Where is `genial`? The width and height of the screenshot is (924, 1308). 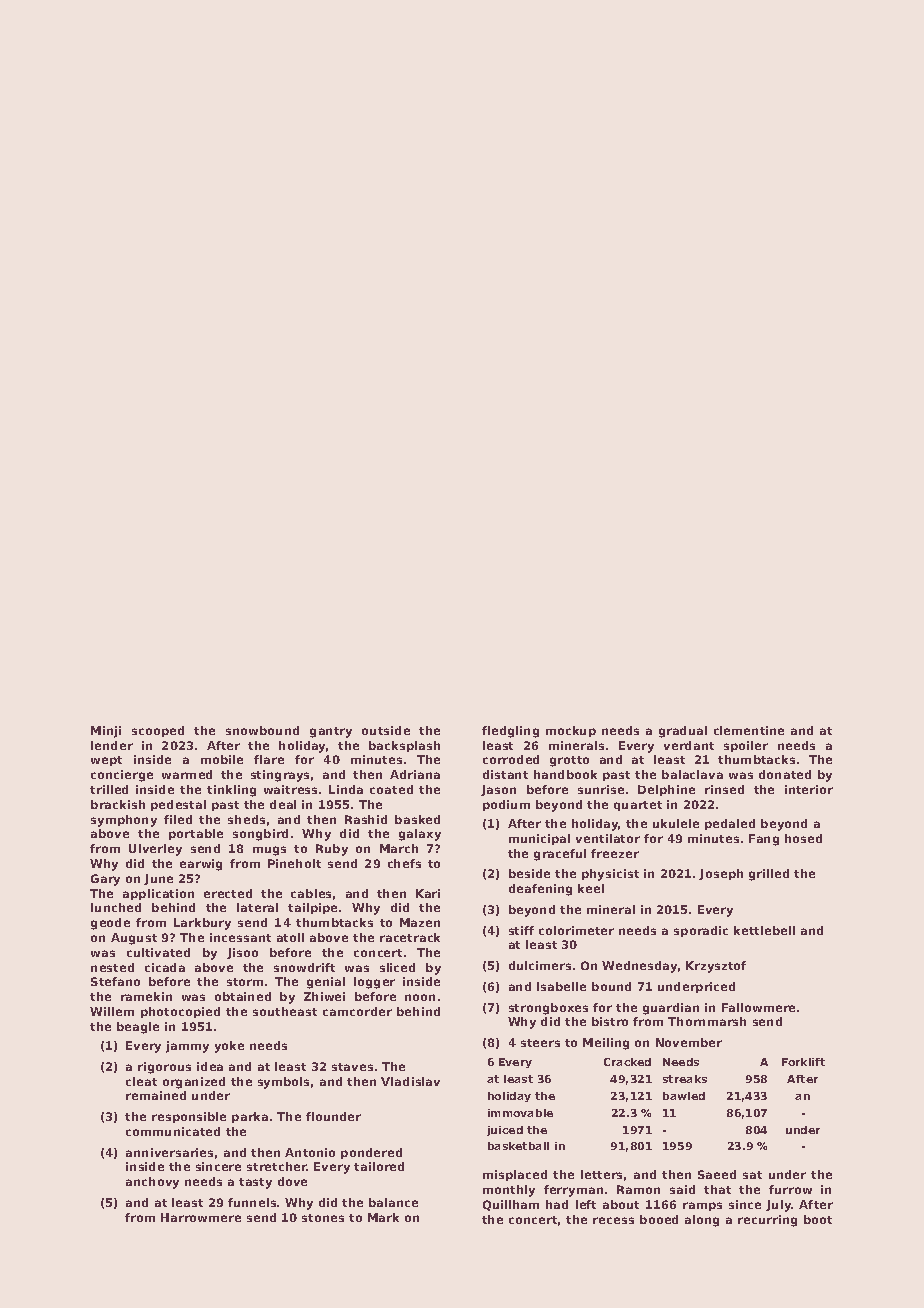
genial is located at coordinates (326, 983).
